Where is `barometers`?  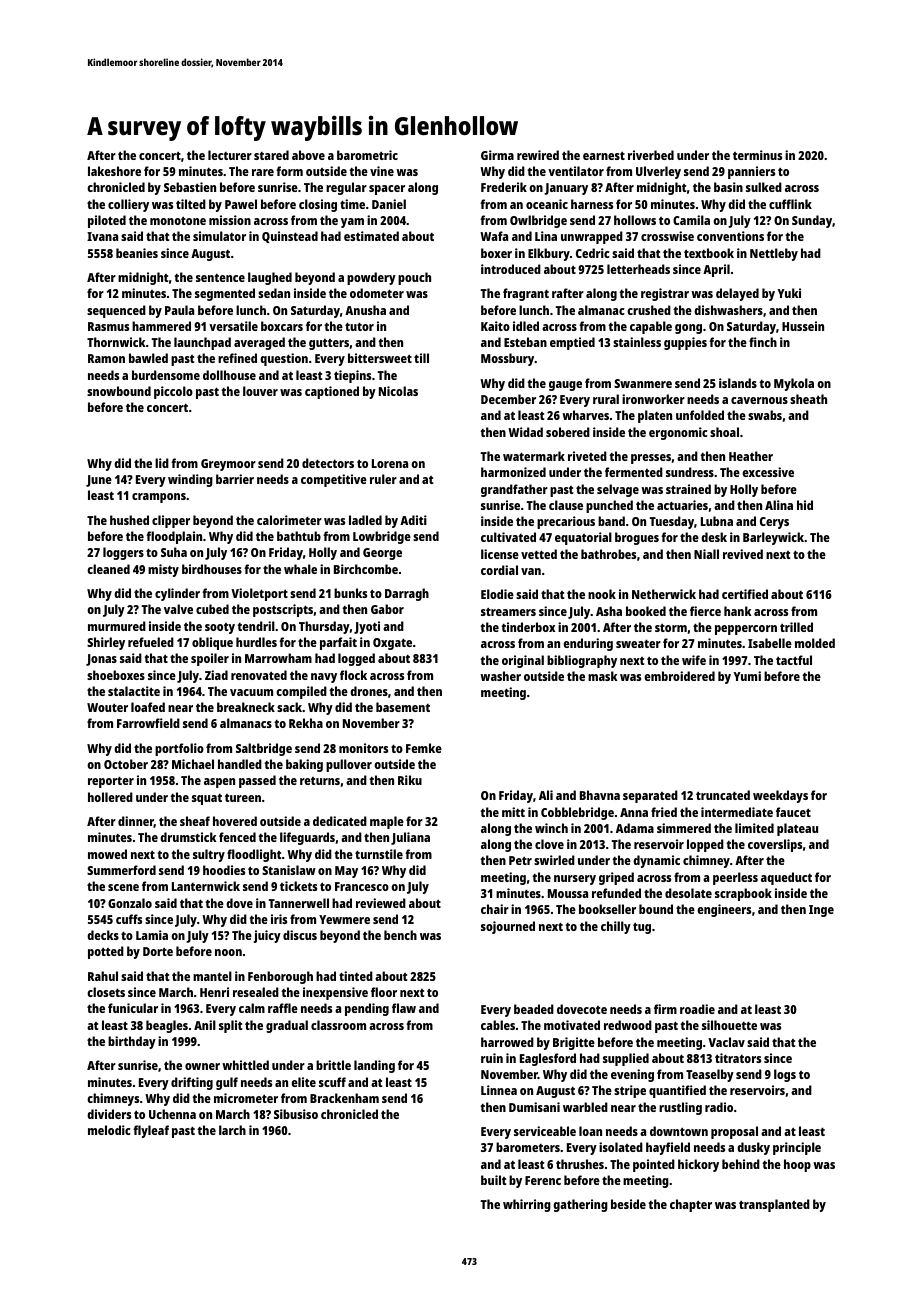 barometers is located at coordinates (528, 1147).
